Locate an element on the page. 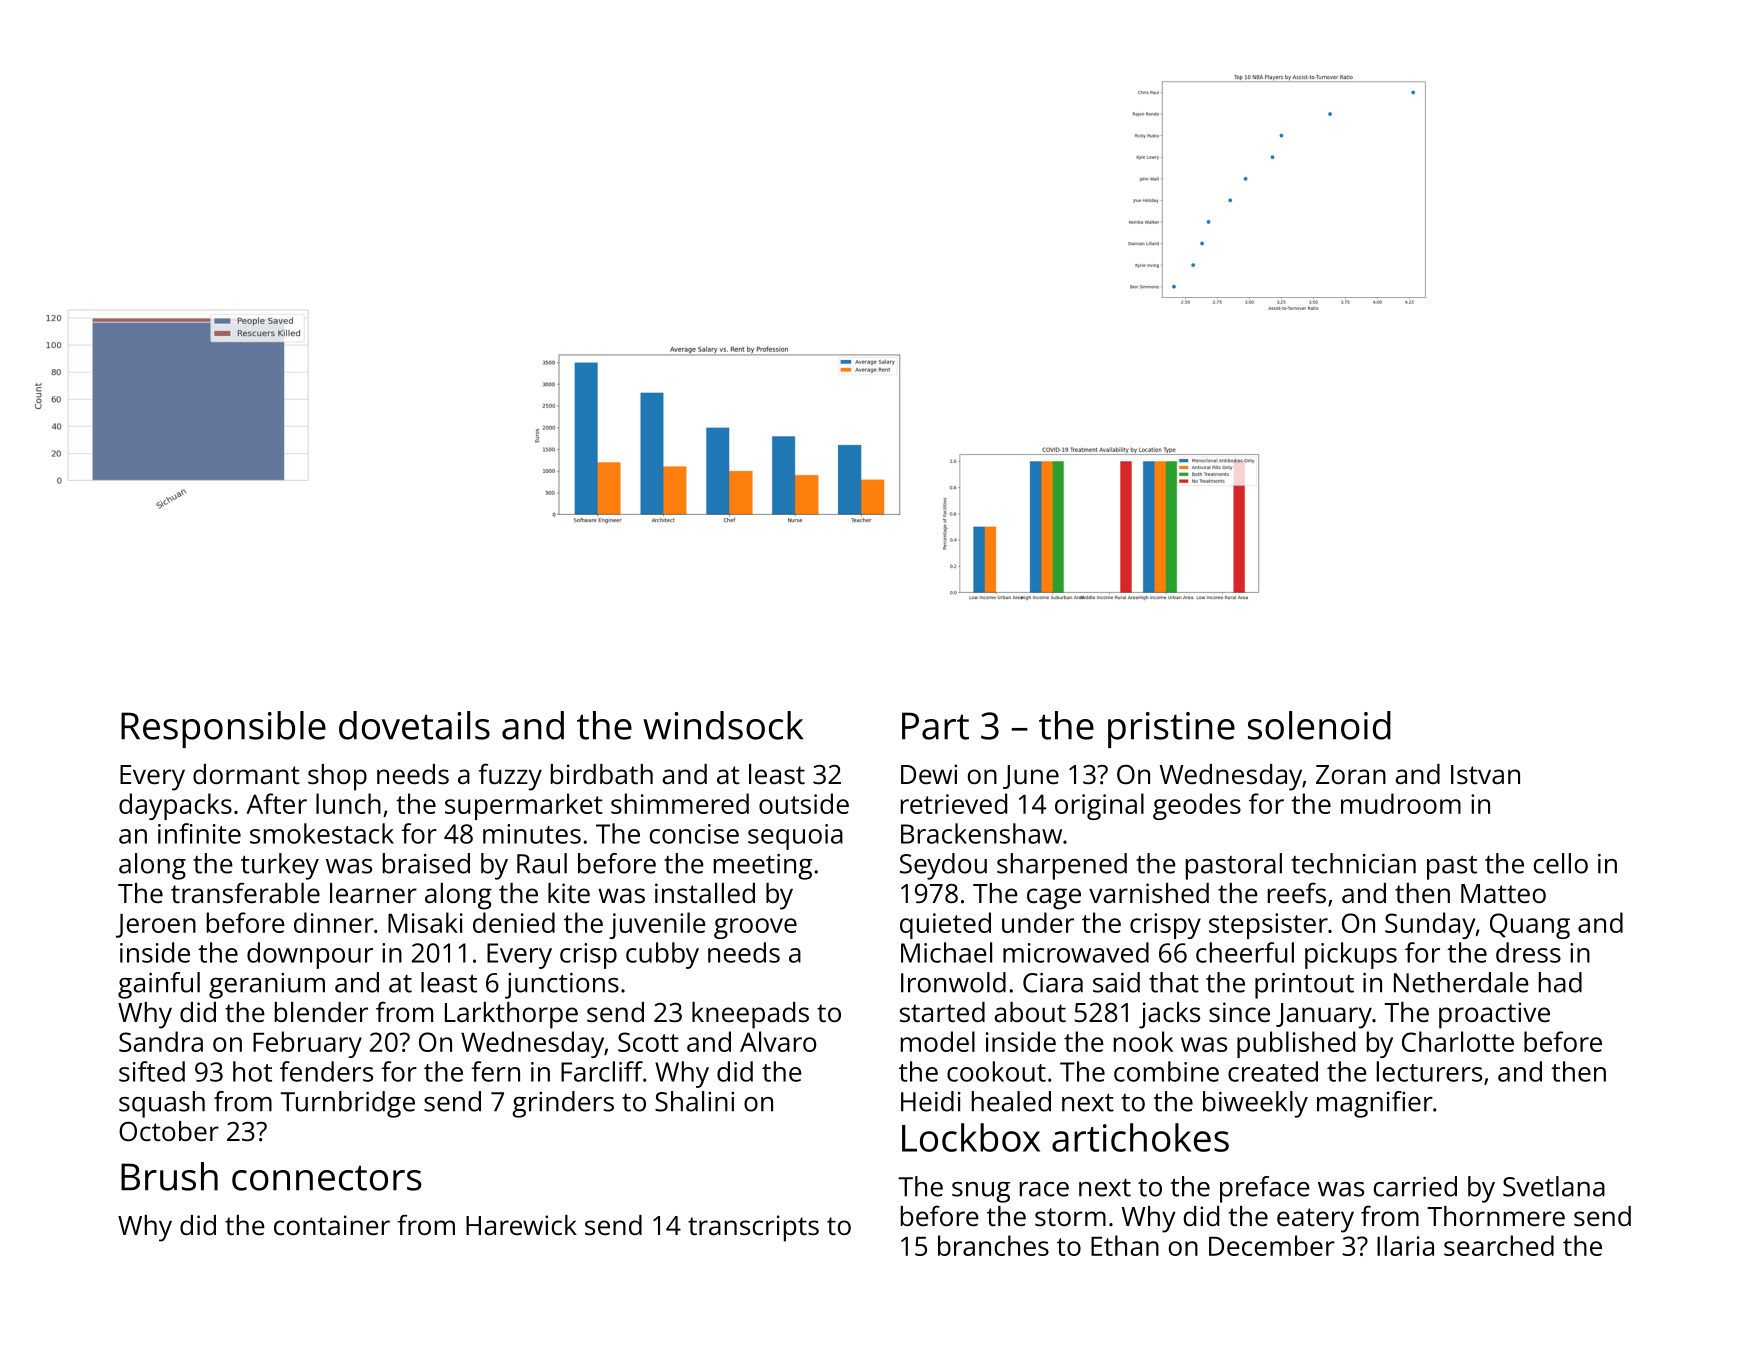  infinite is located at coordinates (199, 833).
